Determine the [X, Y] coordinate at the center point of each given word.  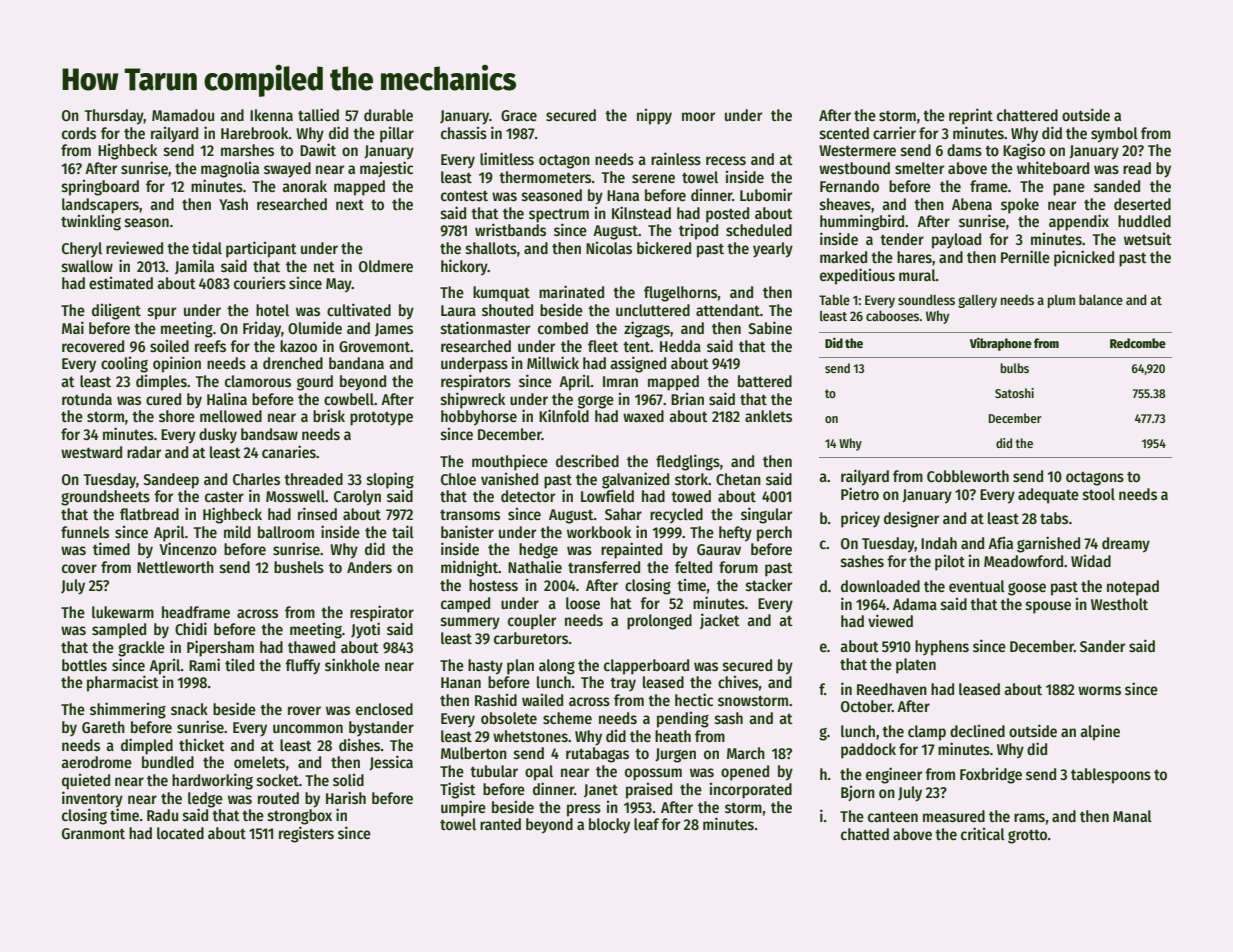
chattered [1027, 115]
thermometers [545, 177]
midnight [469, 568]
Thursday [114, 117]
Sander [1102, 646]
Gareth [103, 727]
